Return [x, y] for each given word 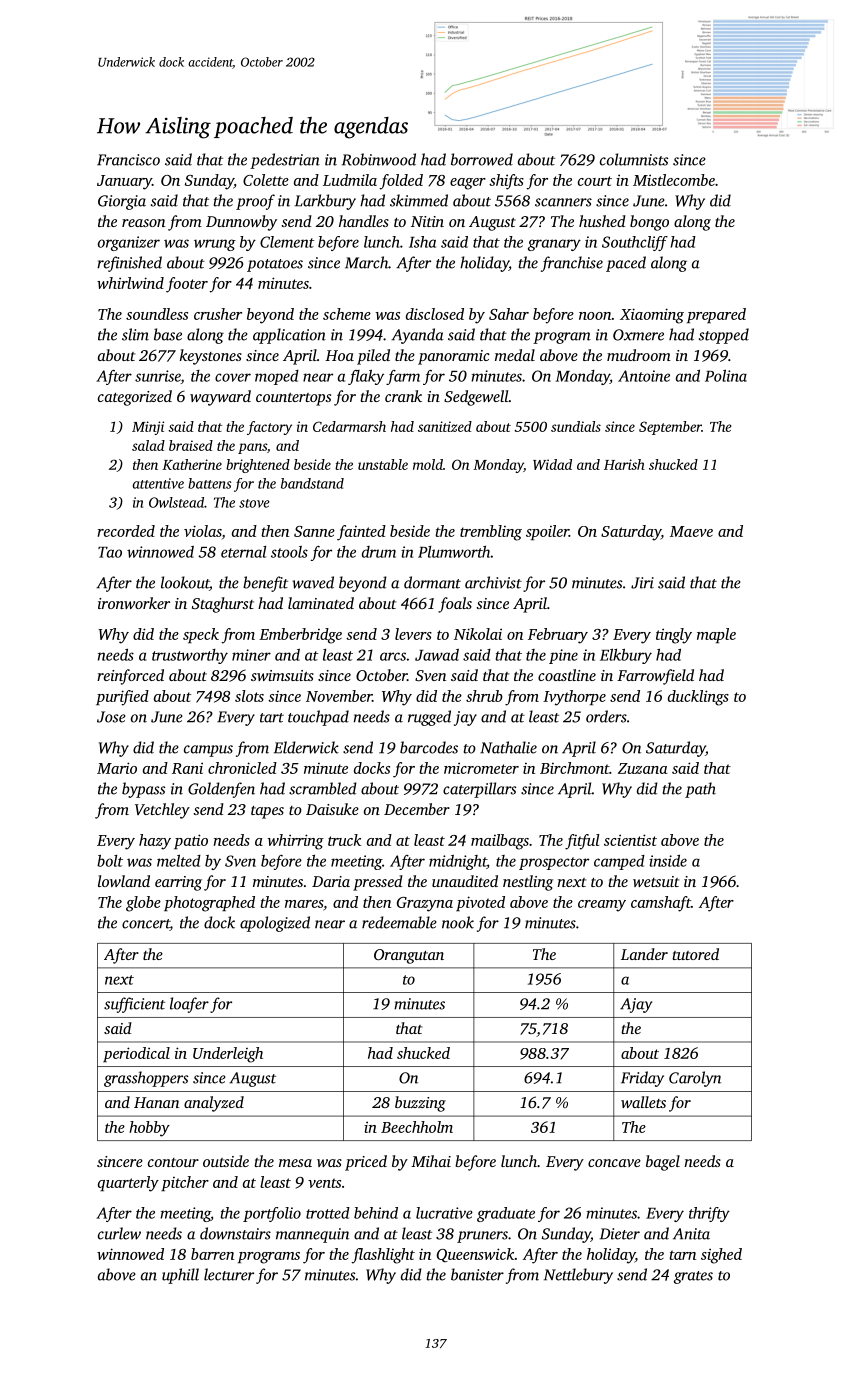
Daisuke [332, 809]
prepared [716, 315]
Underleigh [228, 1055]
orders [606, 716]
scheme [347, 314]
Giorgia [122, 202]
